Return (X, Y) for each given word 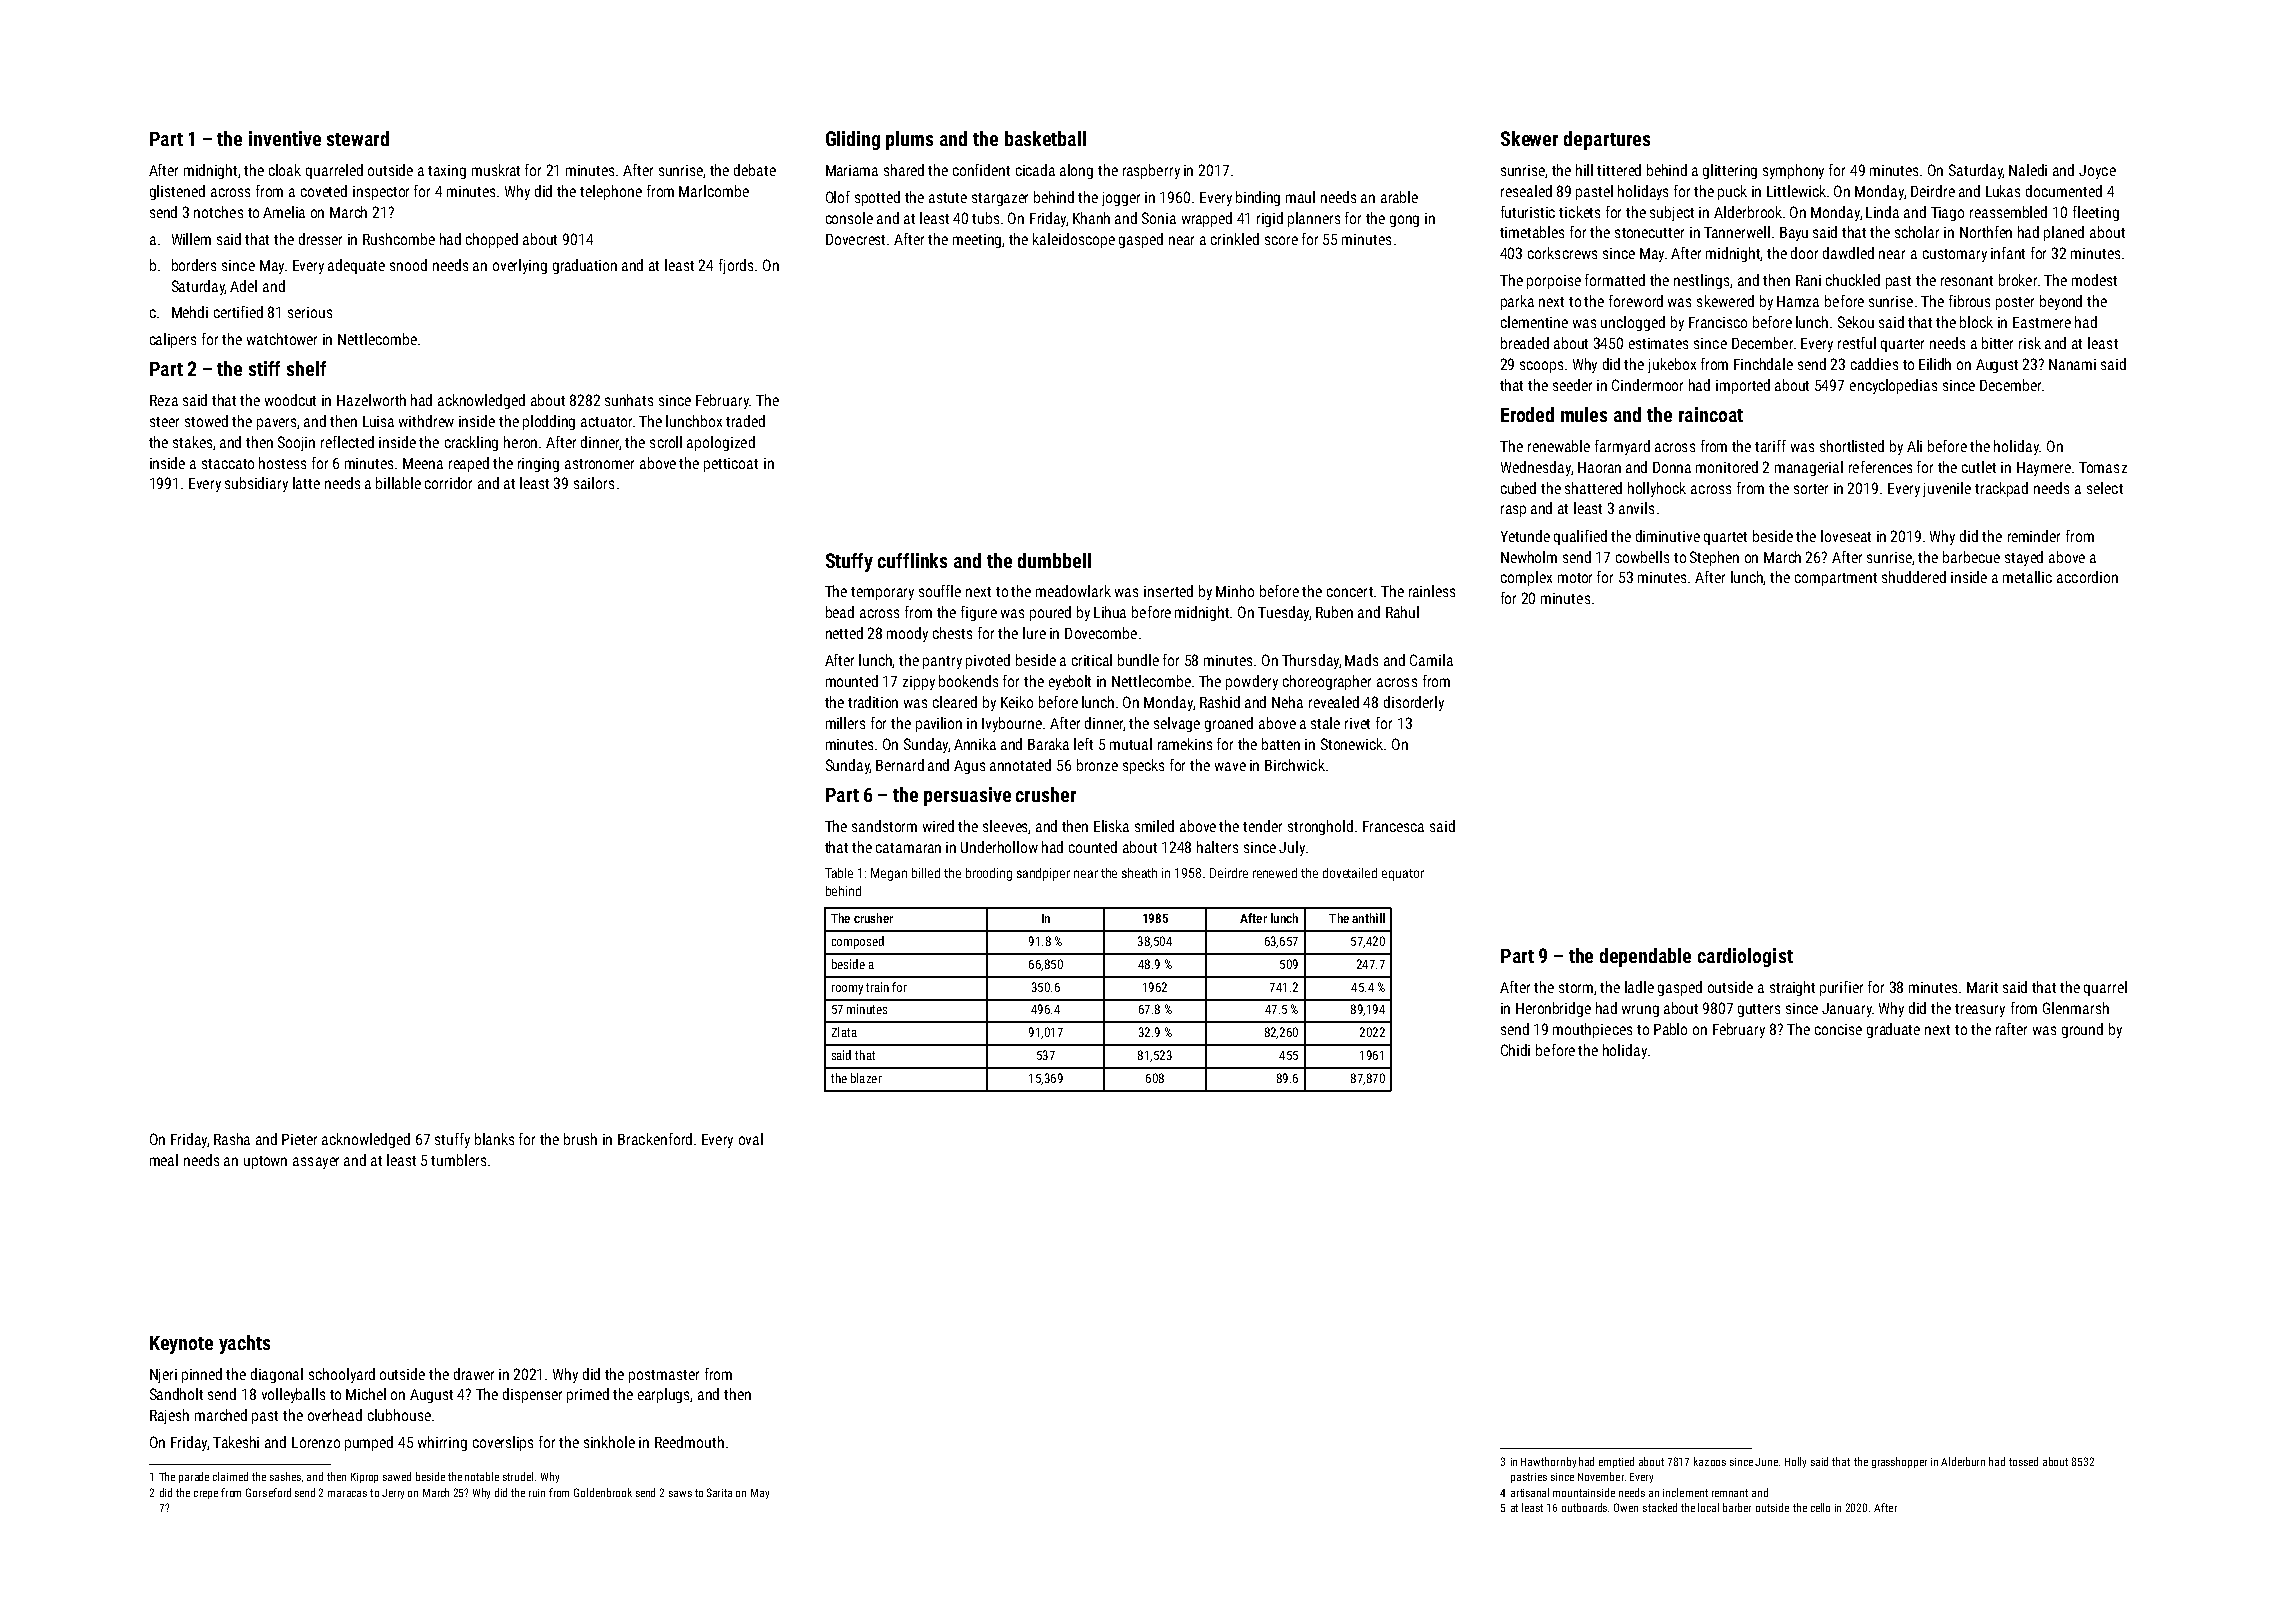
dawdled (1848, 253)
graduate (1893, 1030)
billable (398, 483)
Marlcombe (714, 191)
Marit (1982, 987)
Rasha (232, 1139)
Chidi (1515, 1050)
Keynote (181, 1345)
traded (745, 421)
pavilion (939, 724)
